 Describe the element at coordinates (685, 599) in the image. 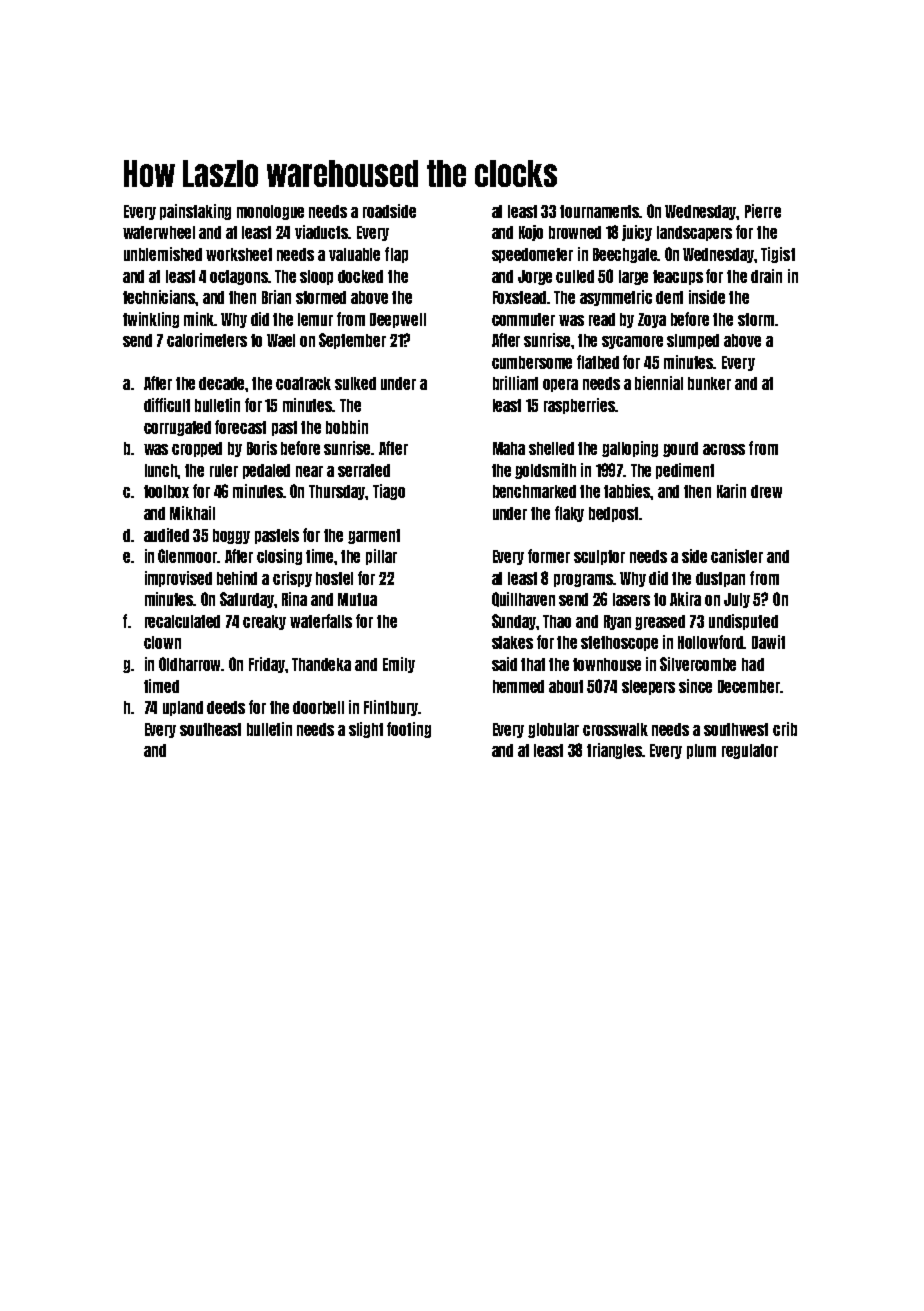

I see `Akira` at that location.
